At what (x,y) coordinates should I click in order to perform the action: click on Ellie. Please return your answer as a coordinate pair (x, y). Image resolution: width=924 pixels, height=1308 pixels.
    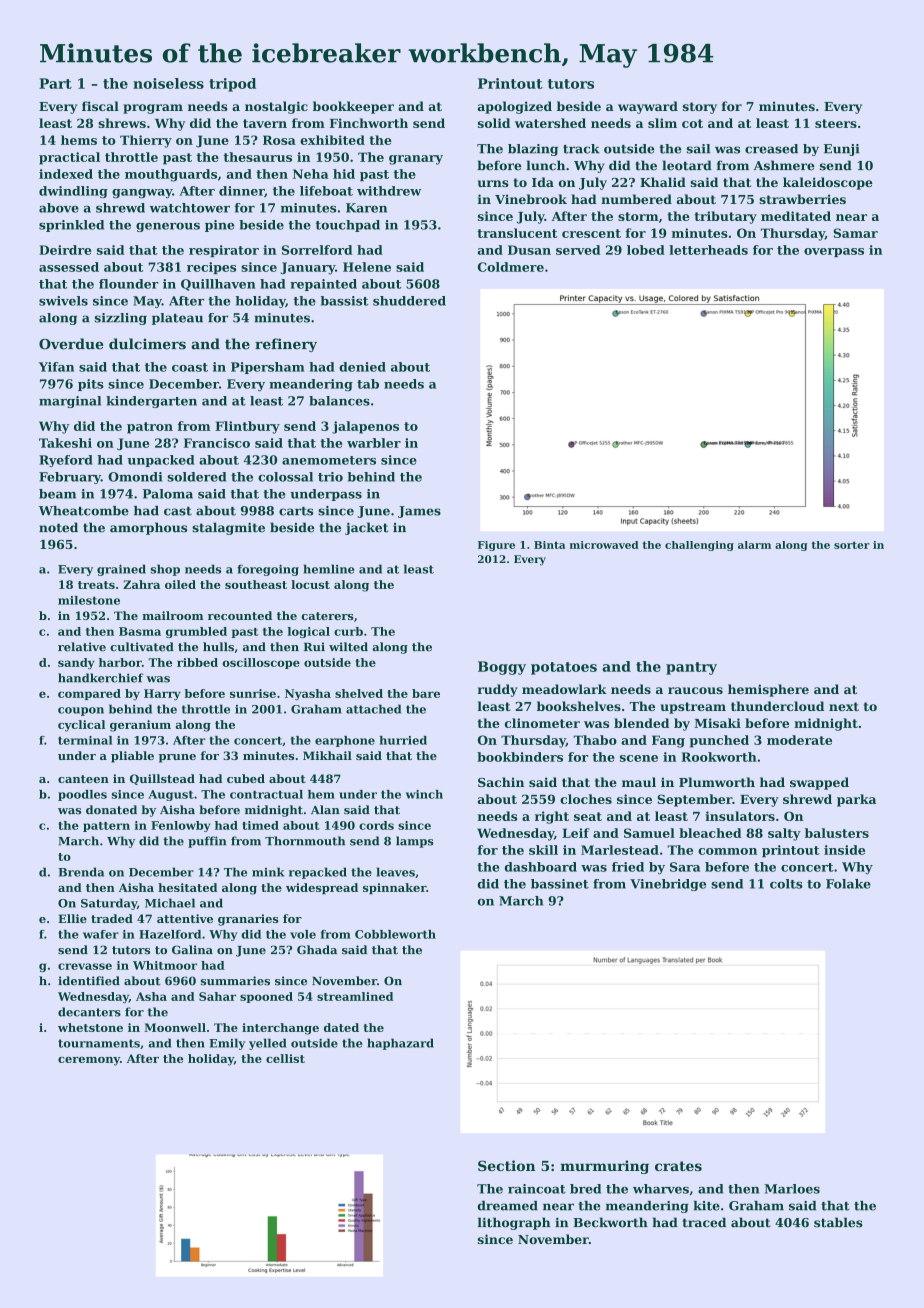
    Looking at the image, I should click on (72, 918).
